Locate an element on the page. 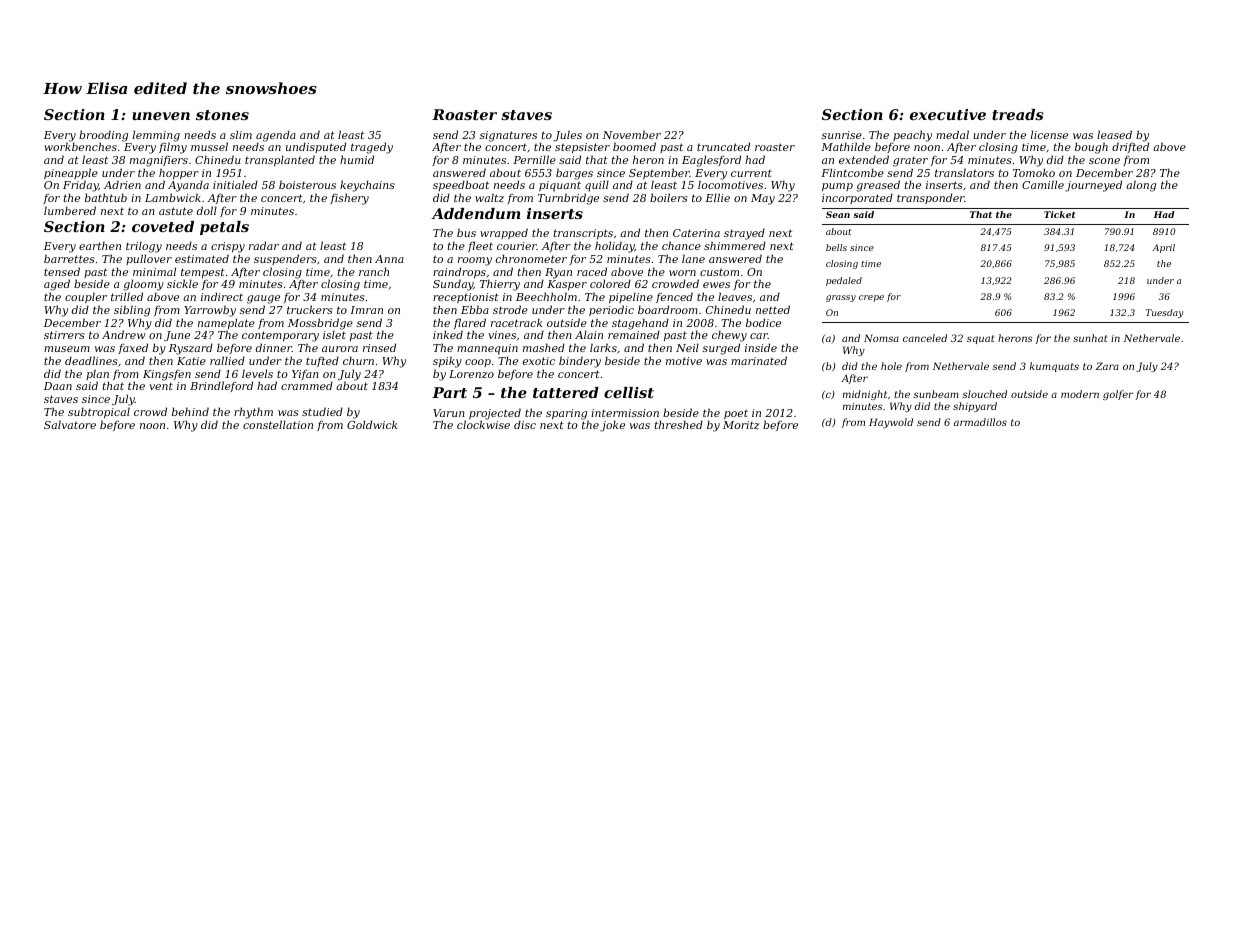  medal is located at coordinates (952, 134).
